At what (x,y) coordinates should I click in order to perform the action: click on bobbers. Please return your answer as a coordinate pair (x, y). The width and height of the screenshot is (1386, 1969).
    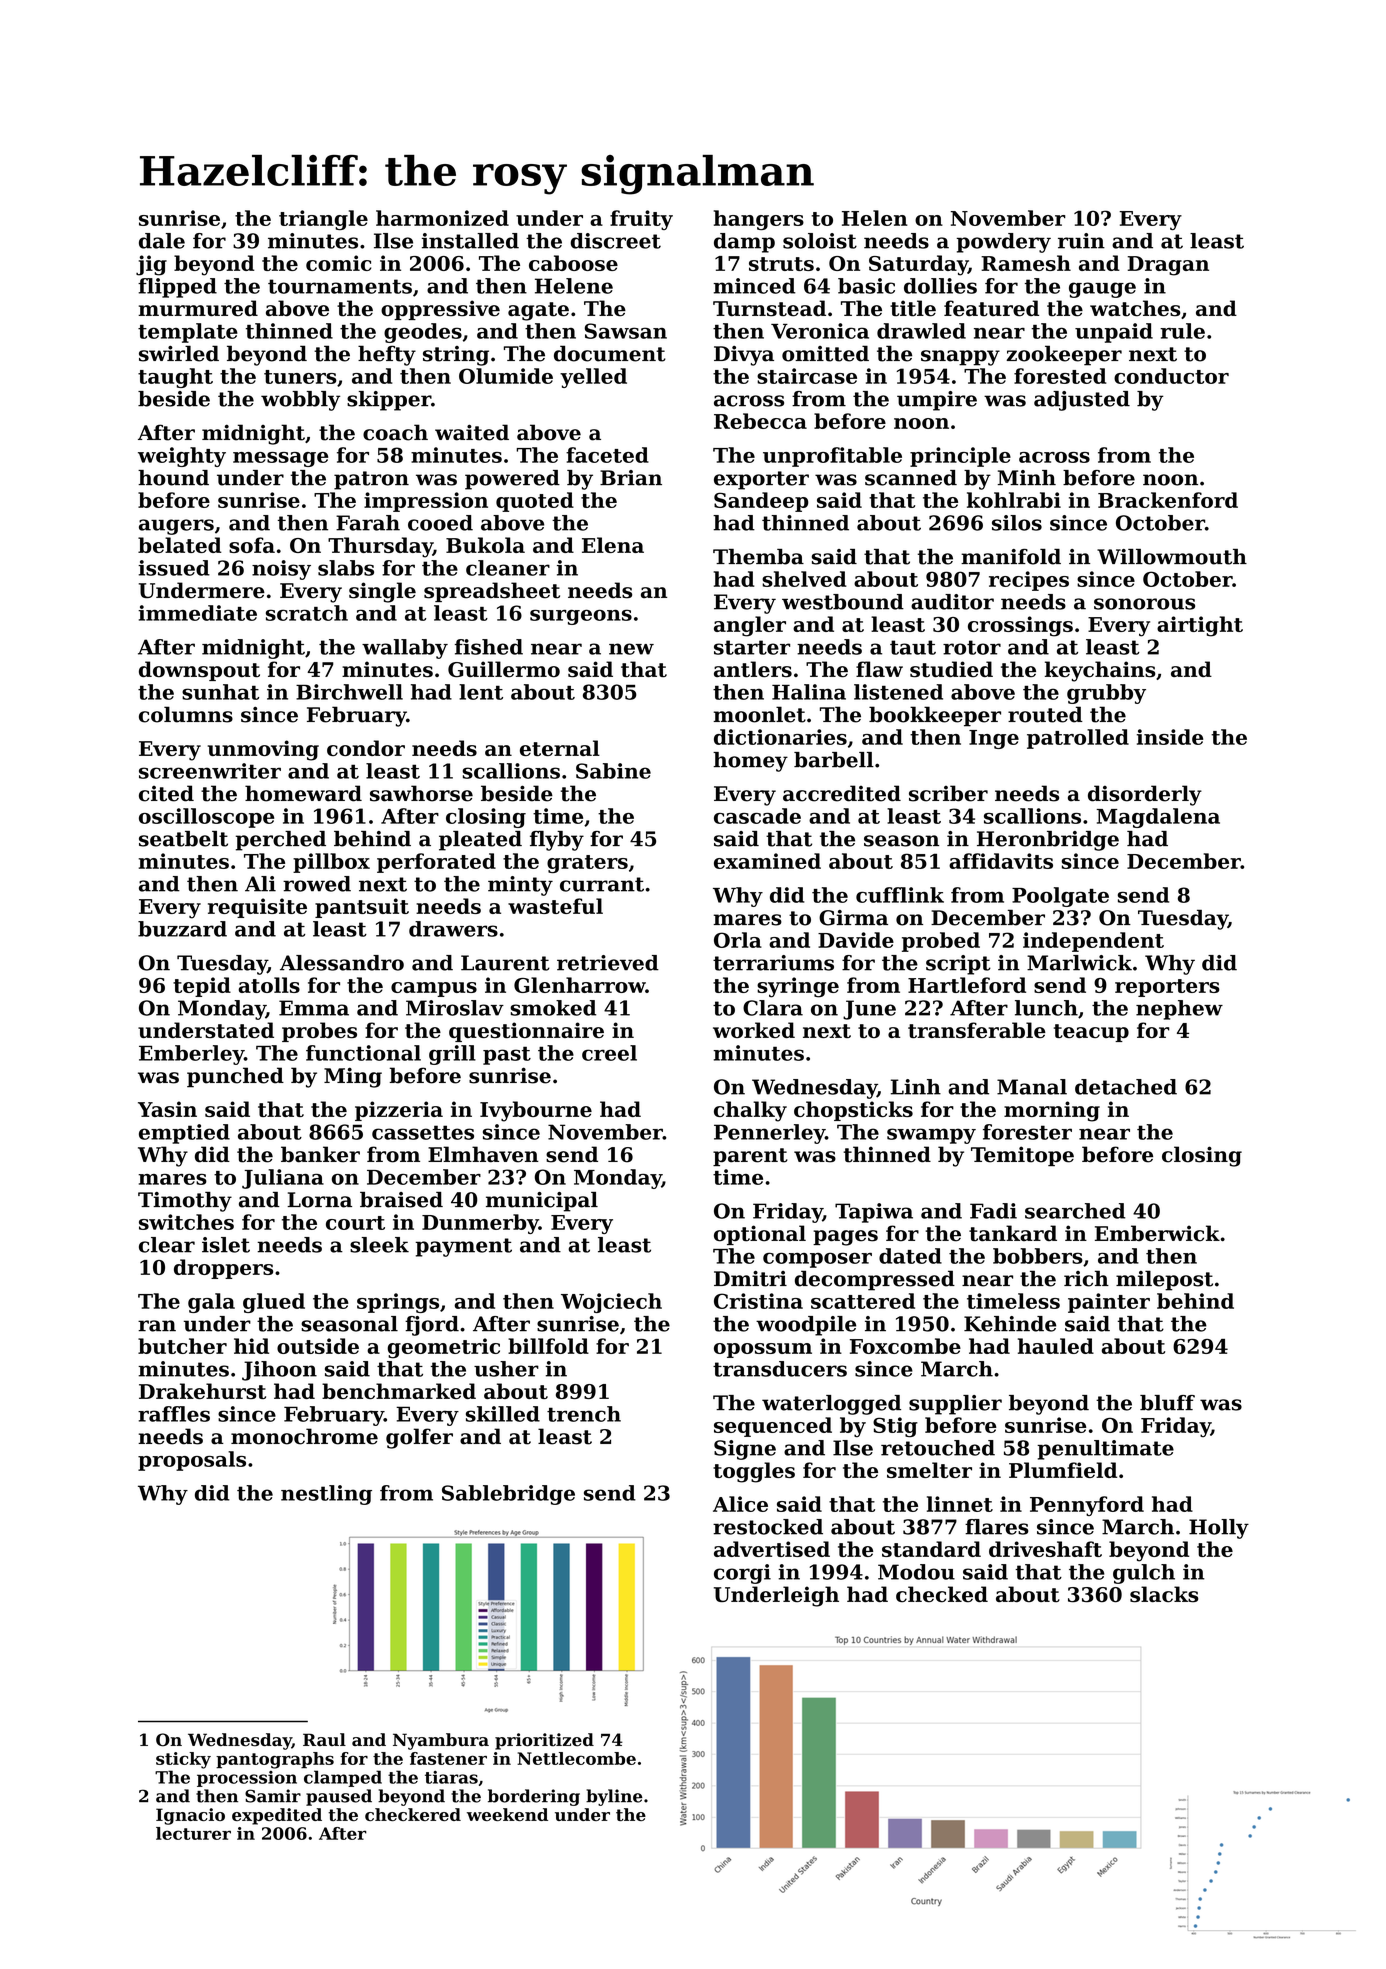
    Looking at the image, I should click on (1038, 1256).
